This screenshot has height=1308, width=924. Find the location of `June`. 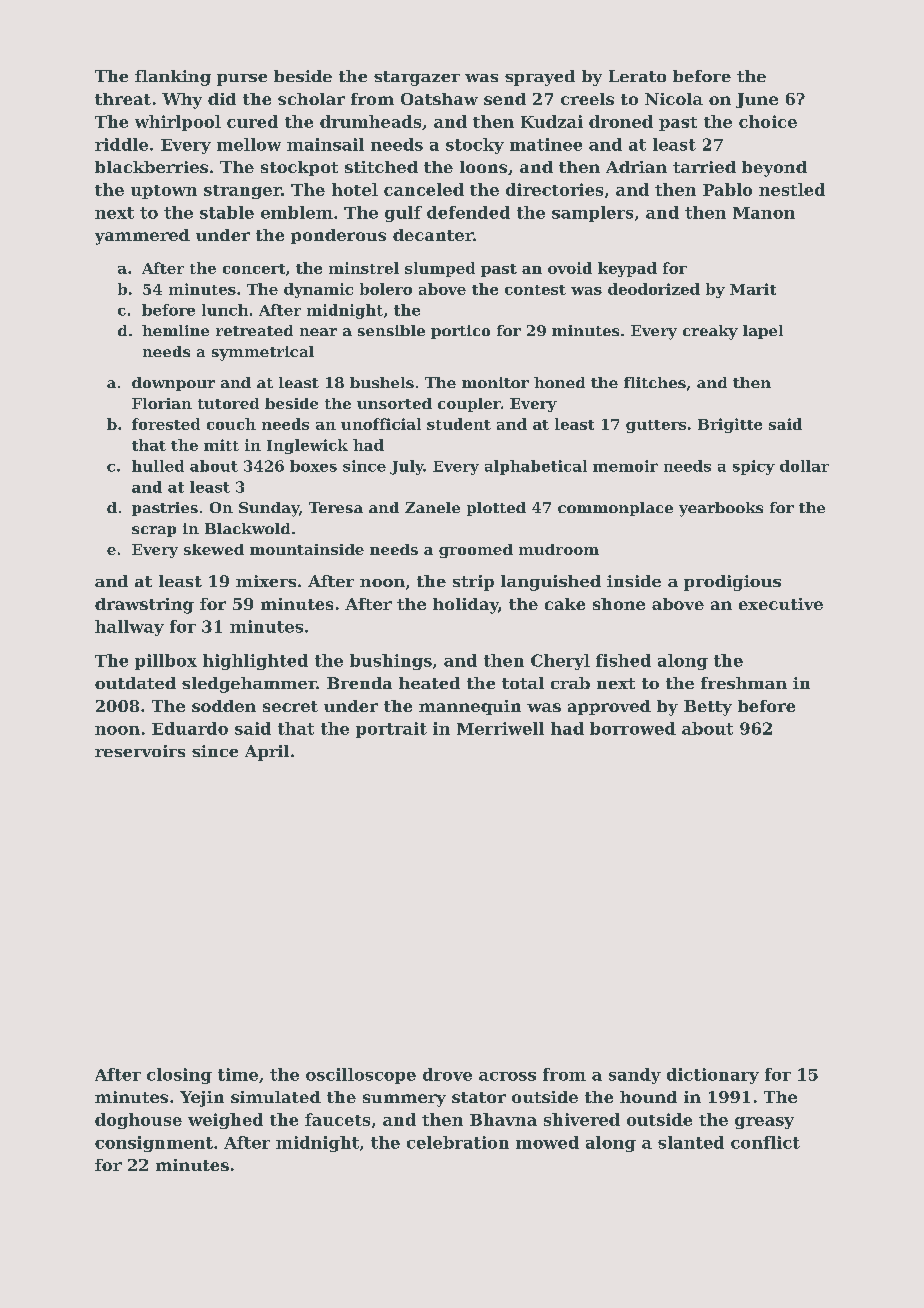

June is located at coordinates (757, 100).
